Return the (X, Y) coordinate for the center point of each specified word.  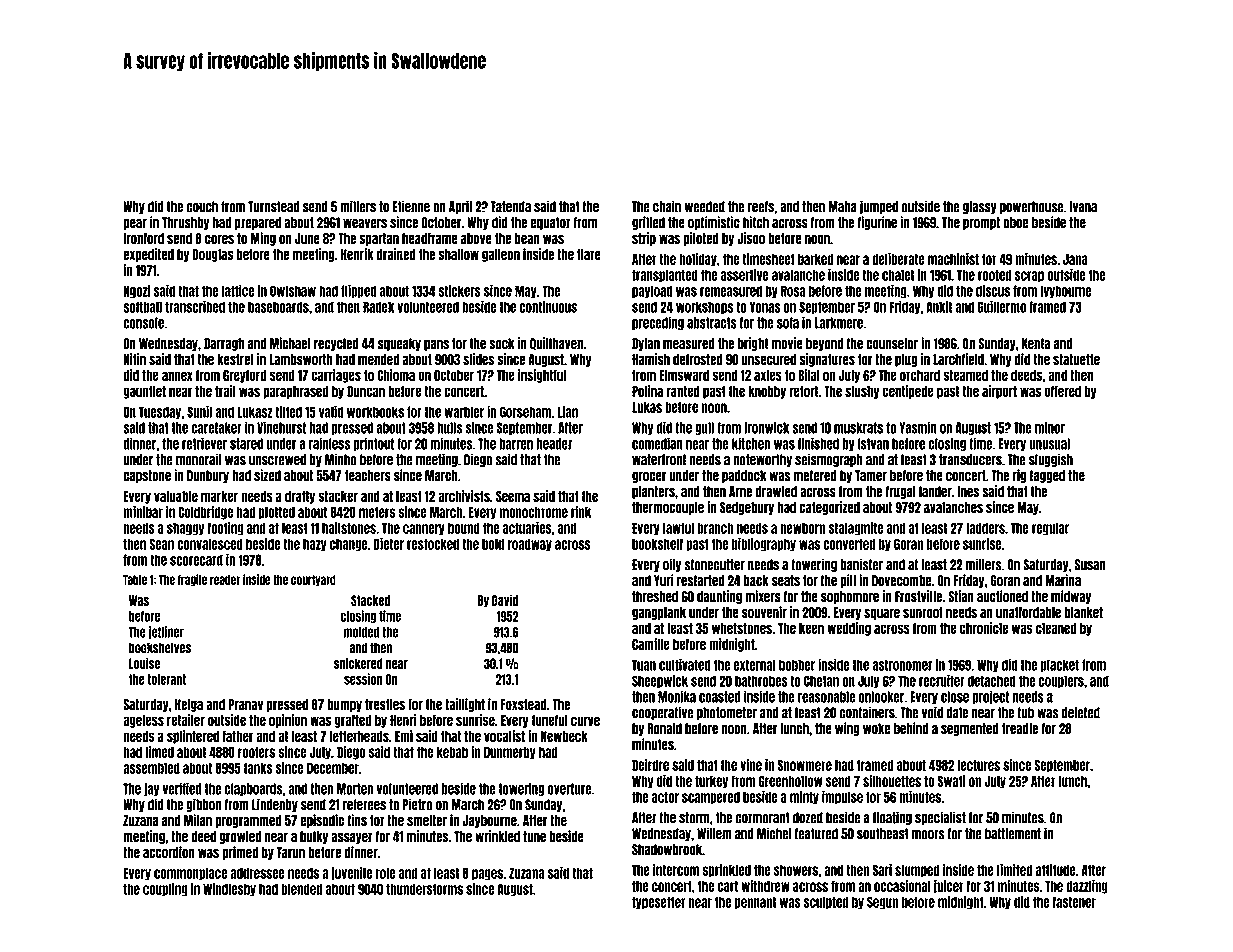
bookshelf (657, 544)
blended (301, 889)
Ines (968, 492)
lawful (678, 528)
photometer (727, 713)
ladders (985, 528)
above (476, 238)
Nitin (134, 359)
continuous (548, 307)
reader (225, 580)
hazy (315, 545)
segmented (970, 729)
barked (816, 259)
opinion (288, 721)
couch (202, 207)
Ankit (939, 307)
